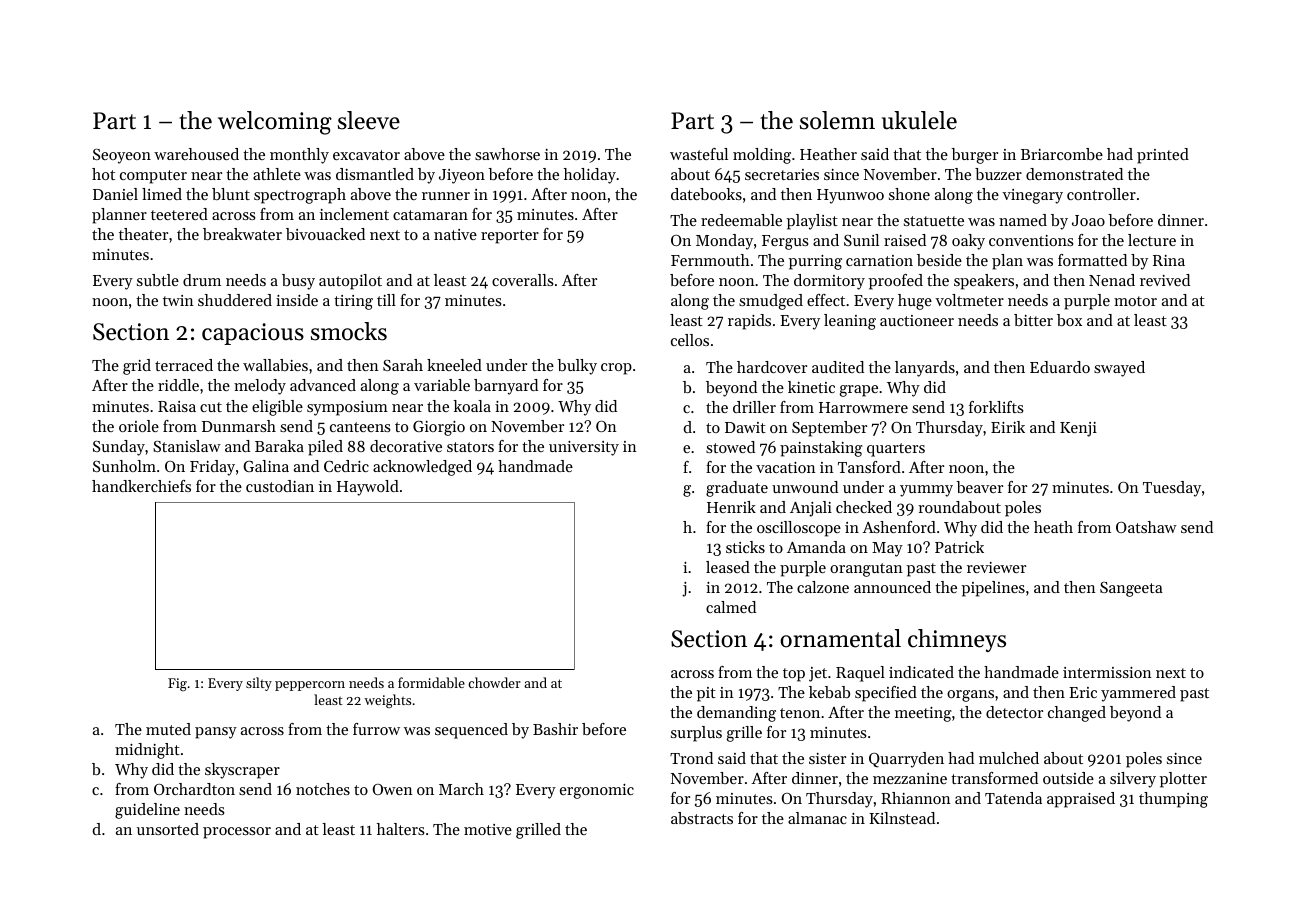  What do you see at coordinates (280, 486) in the document?
I see `custodian` at bounding box center [280, 486].
